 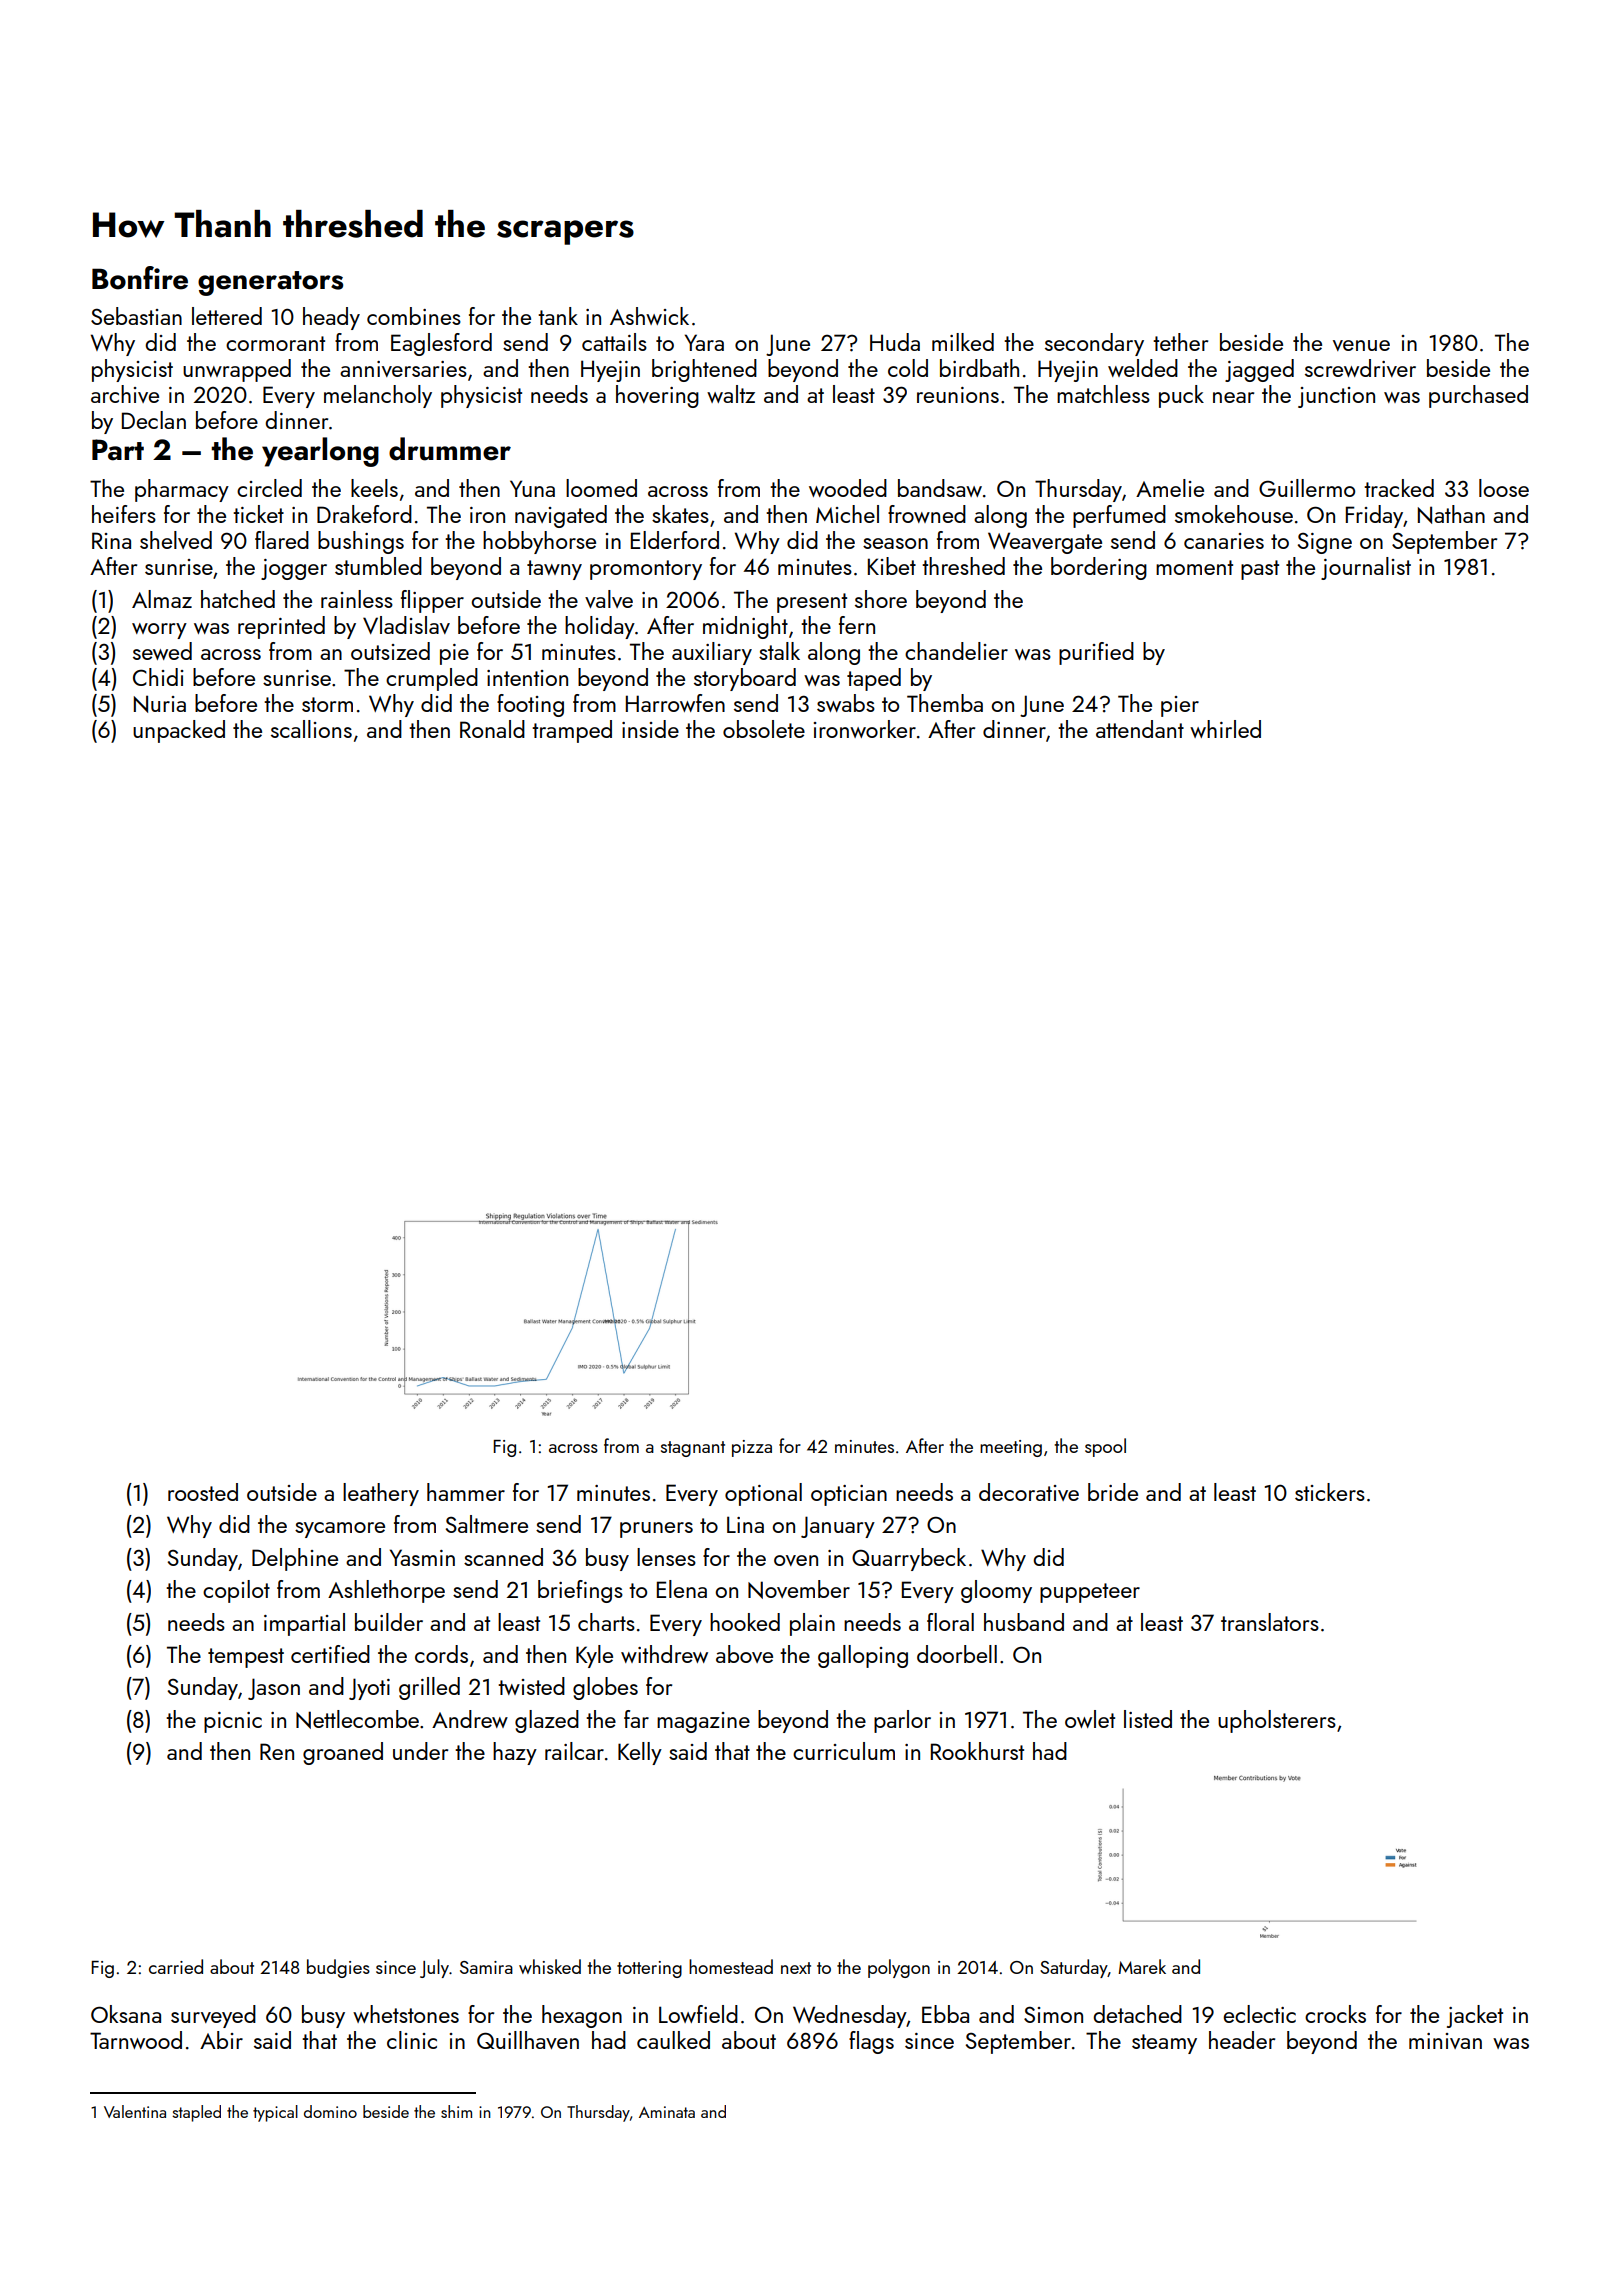 I want to click on Declan, so click(x=154, y=420).
